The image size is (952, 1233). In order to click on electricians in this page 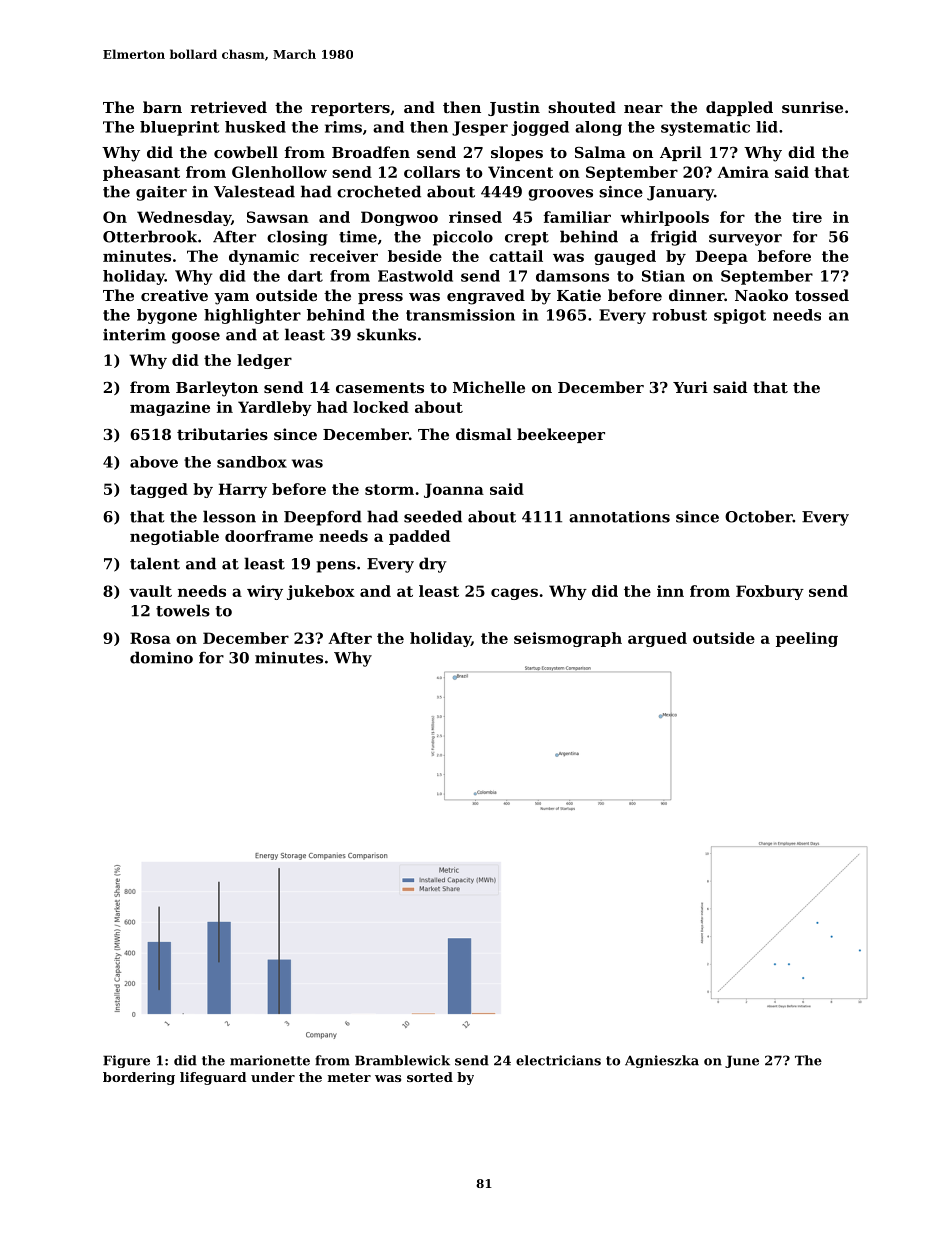, I will do `click(558, 1060)`.
